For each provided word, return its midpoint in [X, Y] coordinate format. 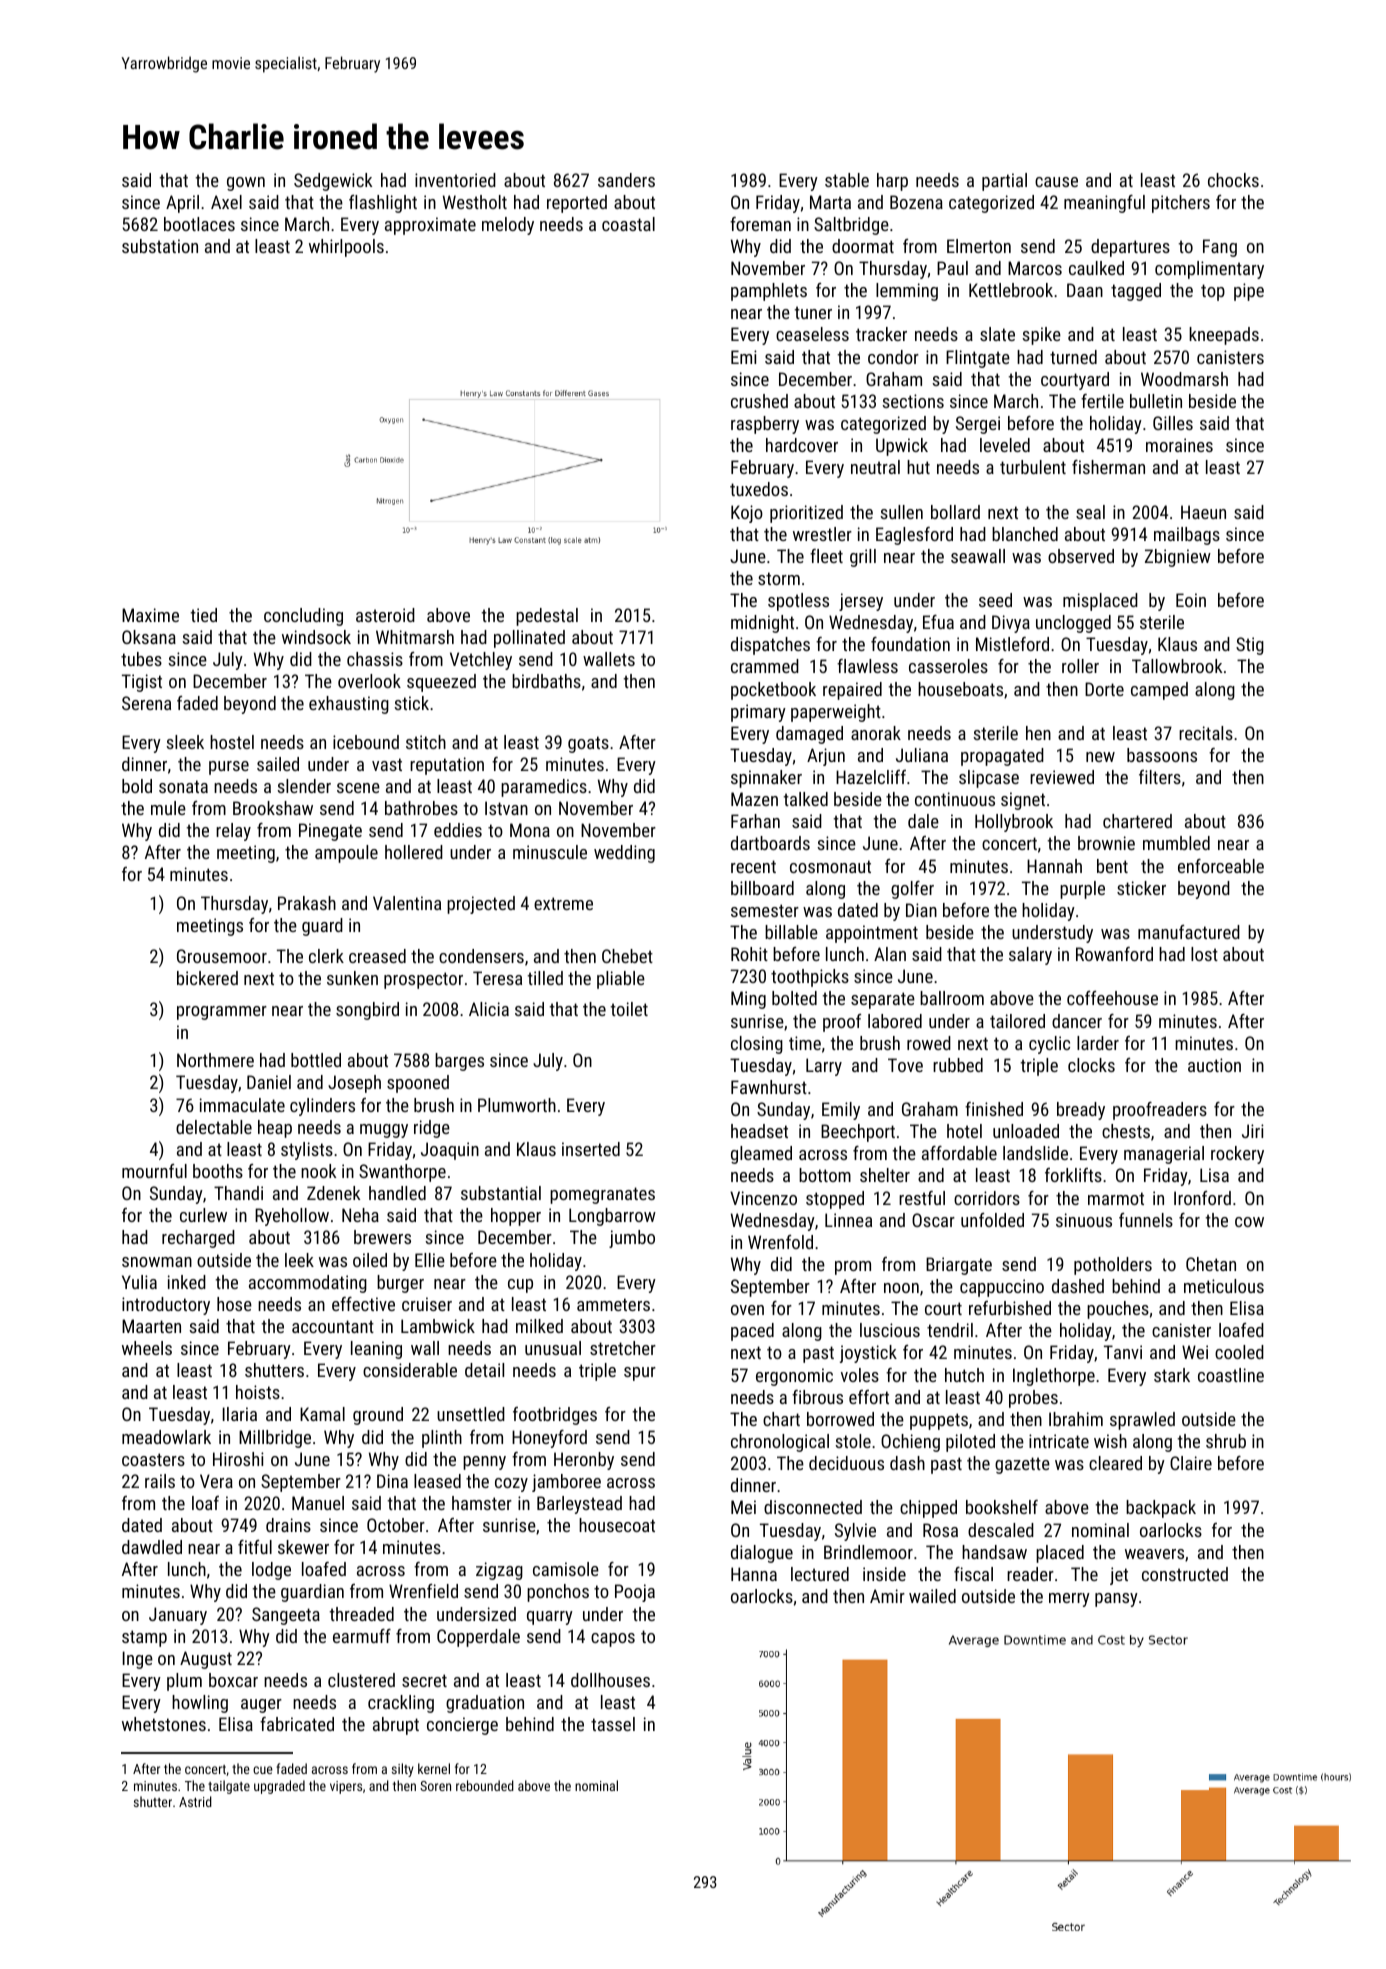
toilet [629, 1009]
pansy [1116, 1600]
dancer [1077, 1021]
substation [160, 246]
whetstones [164, 1724]
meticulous [1224, 1286]
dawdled [152, 1547]
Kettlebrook [1011, 290]
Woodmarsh [1184, 379]
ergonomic [794, 1377]
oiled [370, 1260]
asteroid [385, 615]
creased [377, 956]
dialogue [762, 1554]
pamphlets [769, 292]
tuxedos [759, 489]
